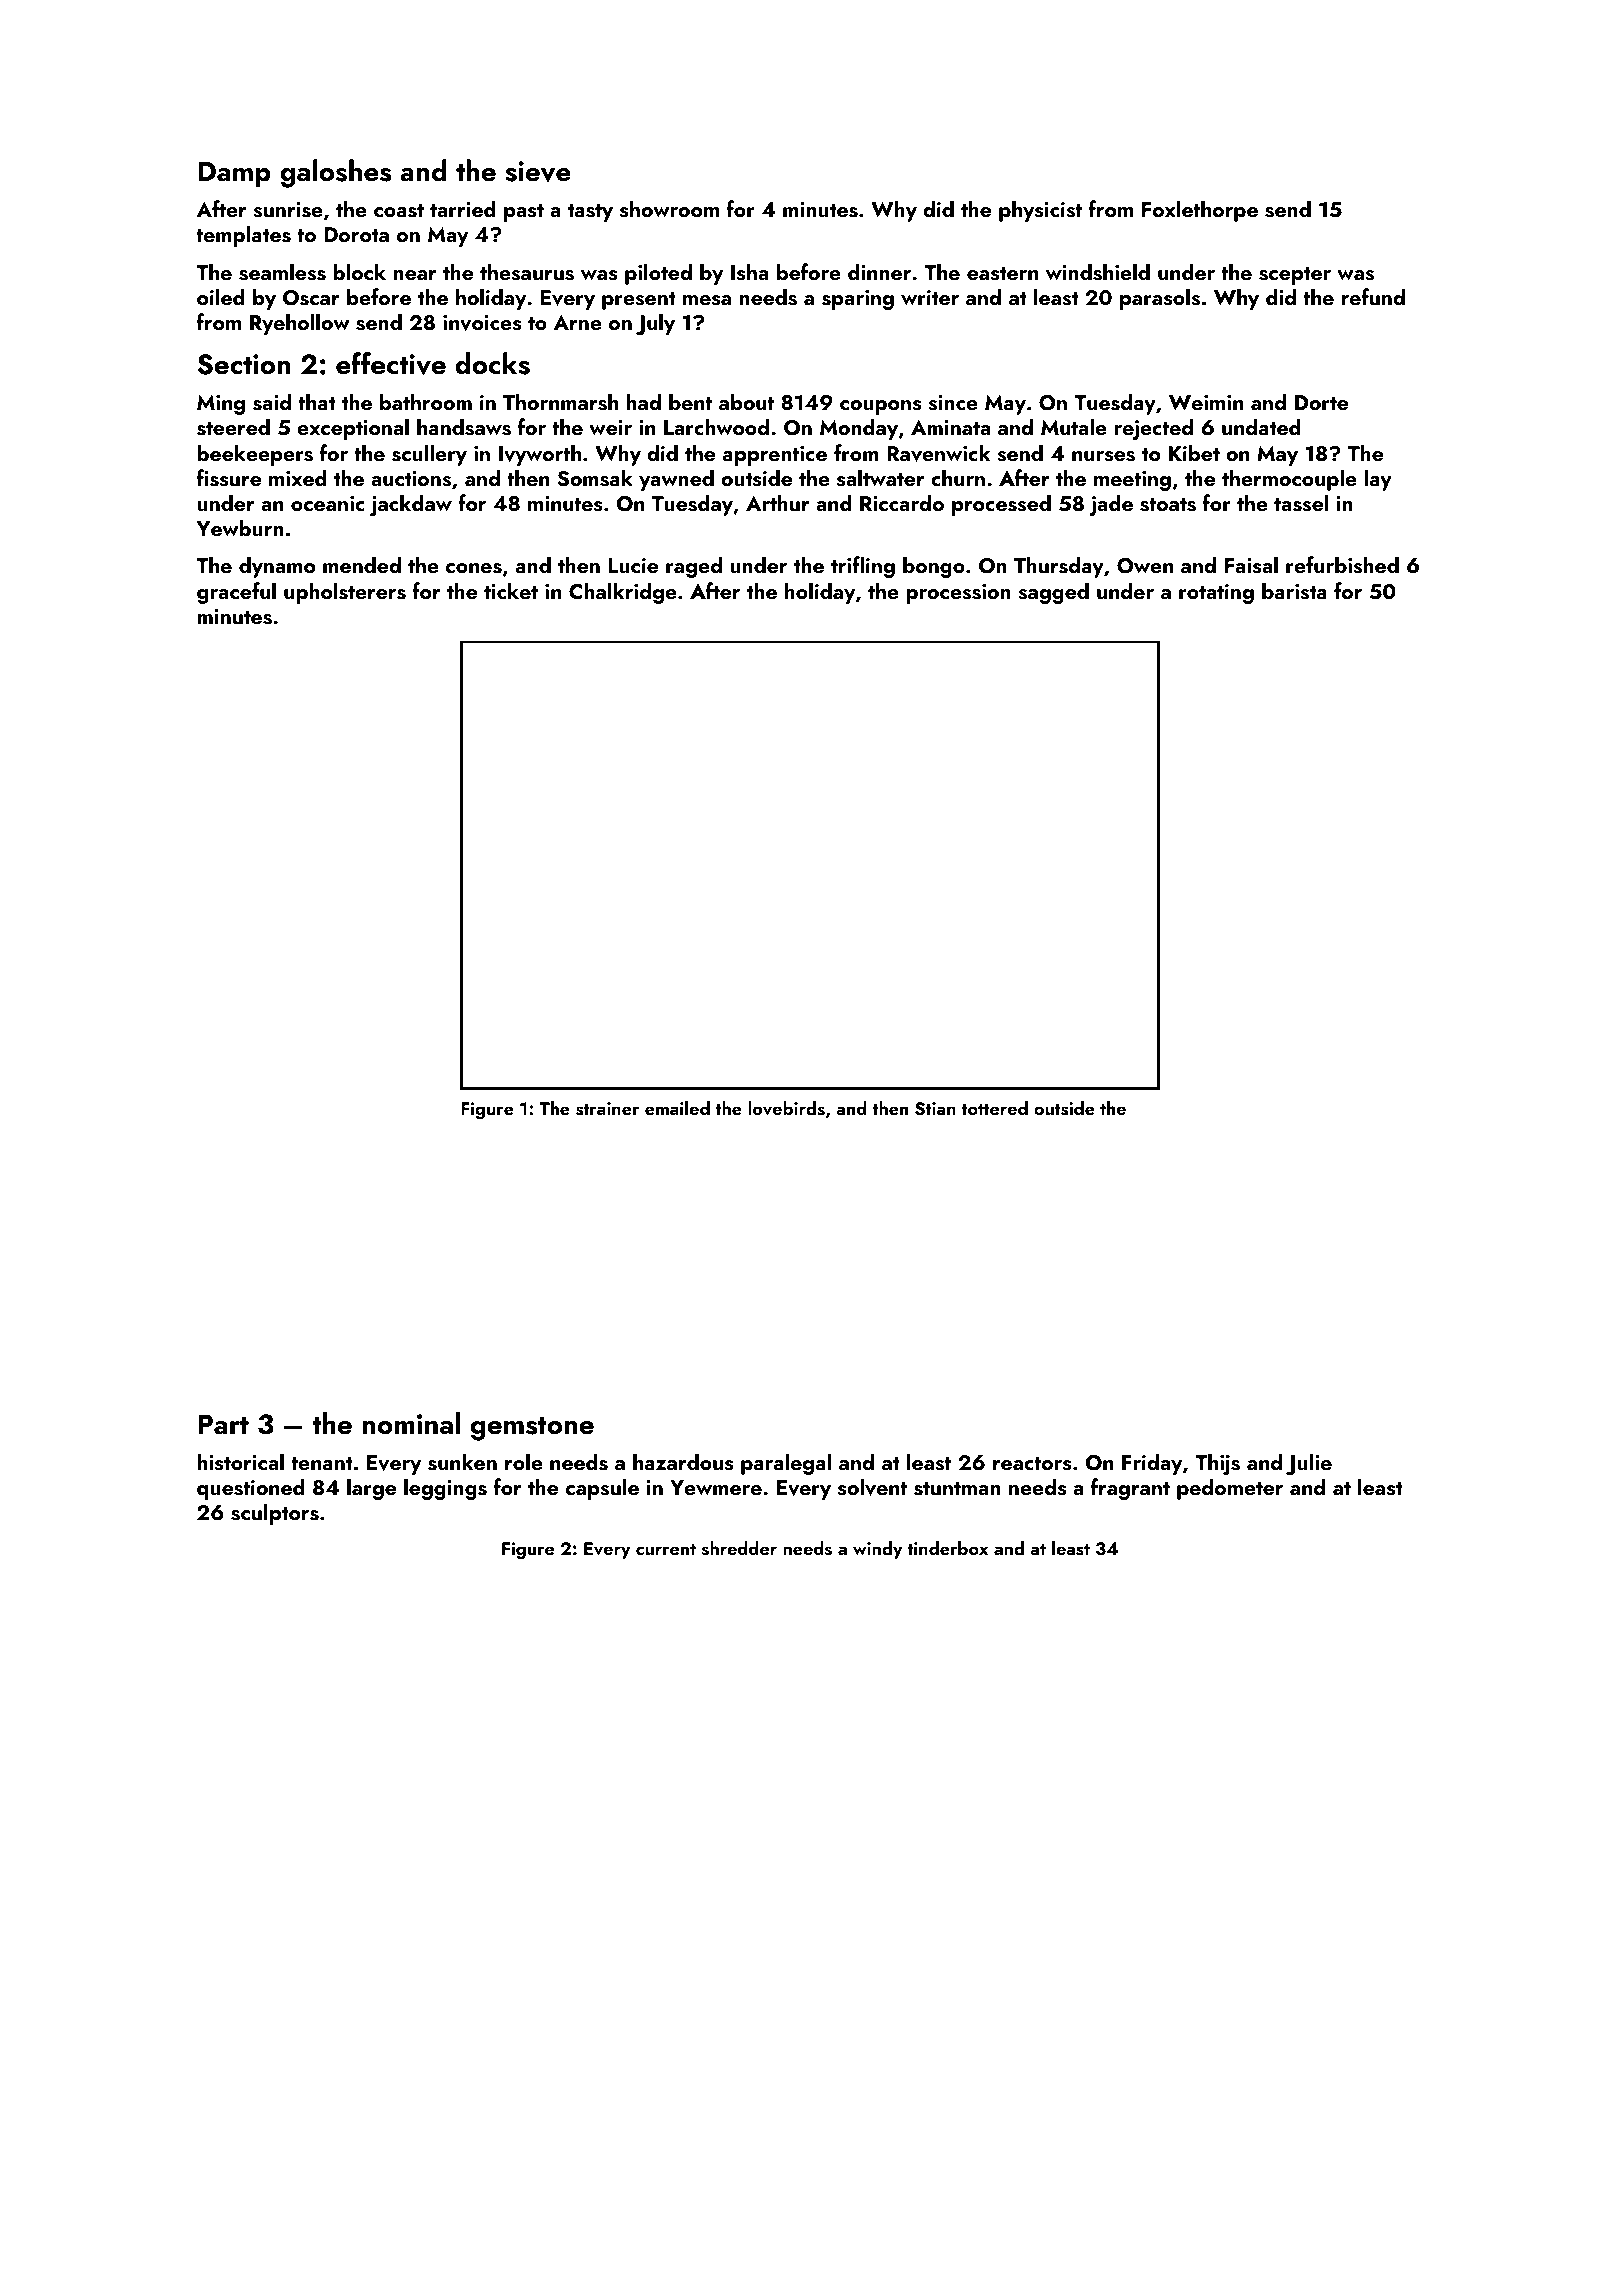 Image resolution: width=1620 pixels, height=2292 pixels. What do you see at coordinates (445, 1489) in the screenshot?
I see `leggings` at bounding box center [445, 1489].
